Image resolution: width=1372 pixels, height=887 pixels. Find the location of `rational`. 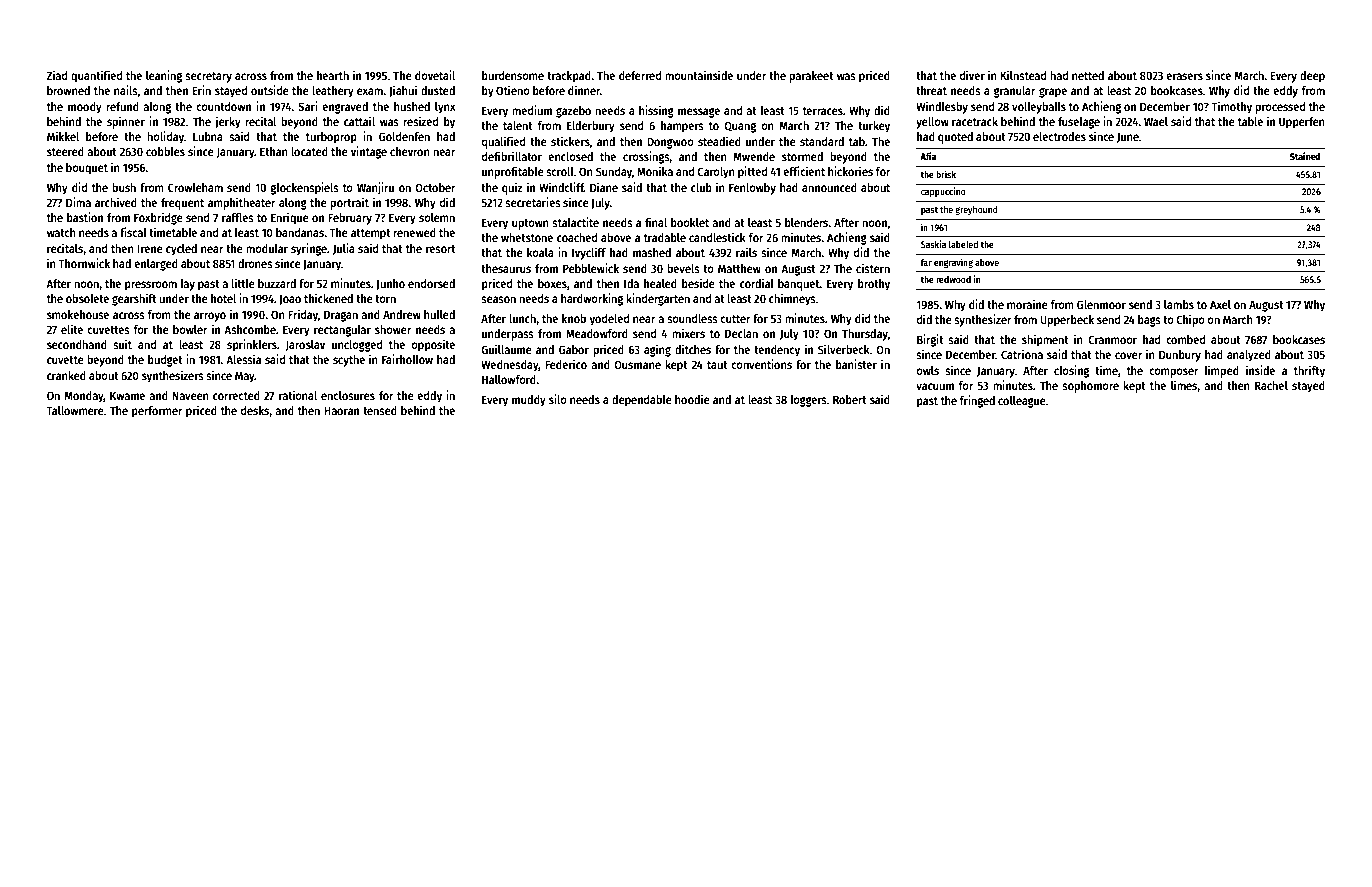

rational is located at coordinates (298, 395).
